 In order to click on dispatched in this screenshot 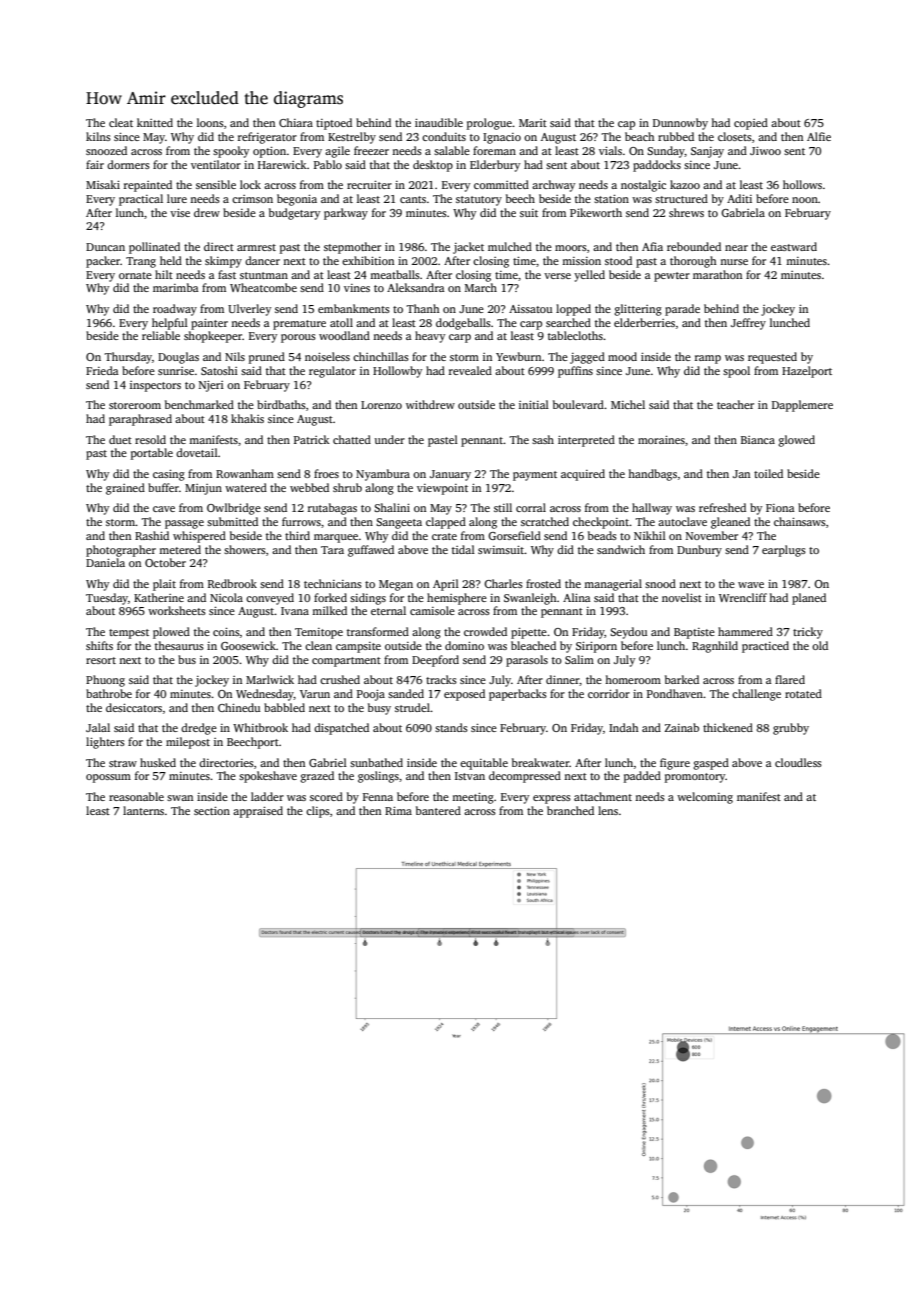, I will do `click(341, 729)`.
